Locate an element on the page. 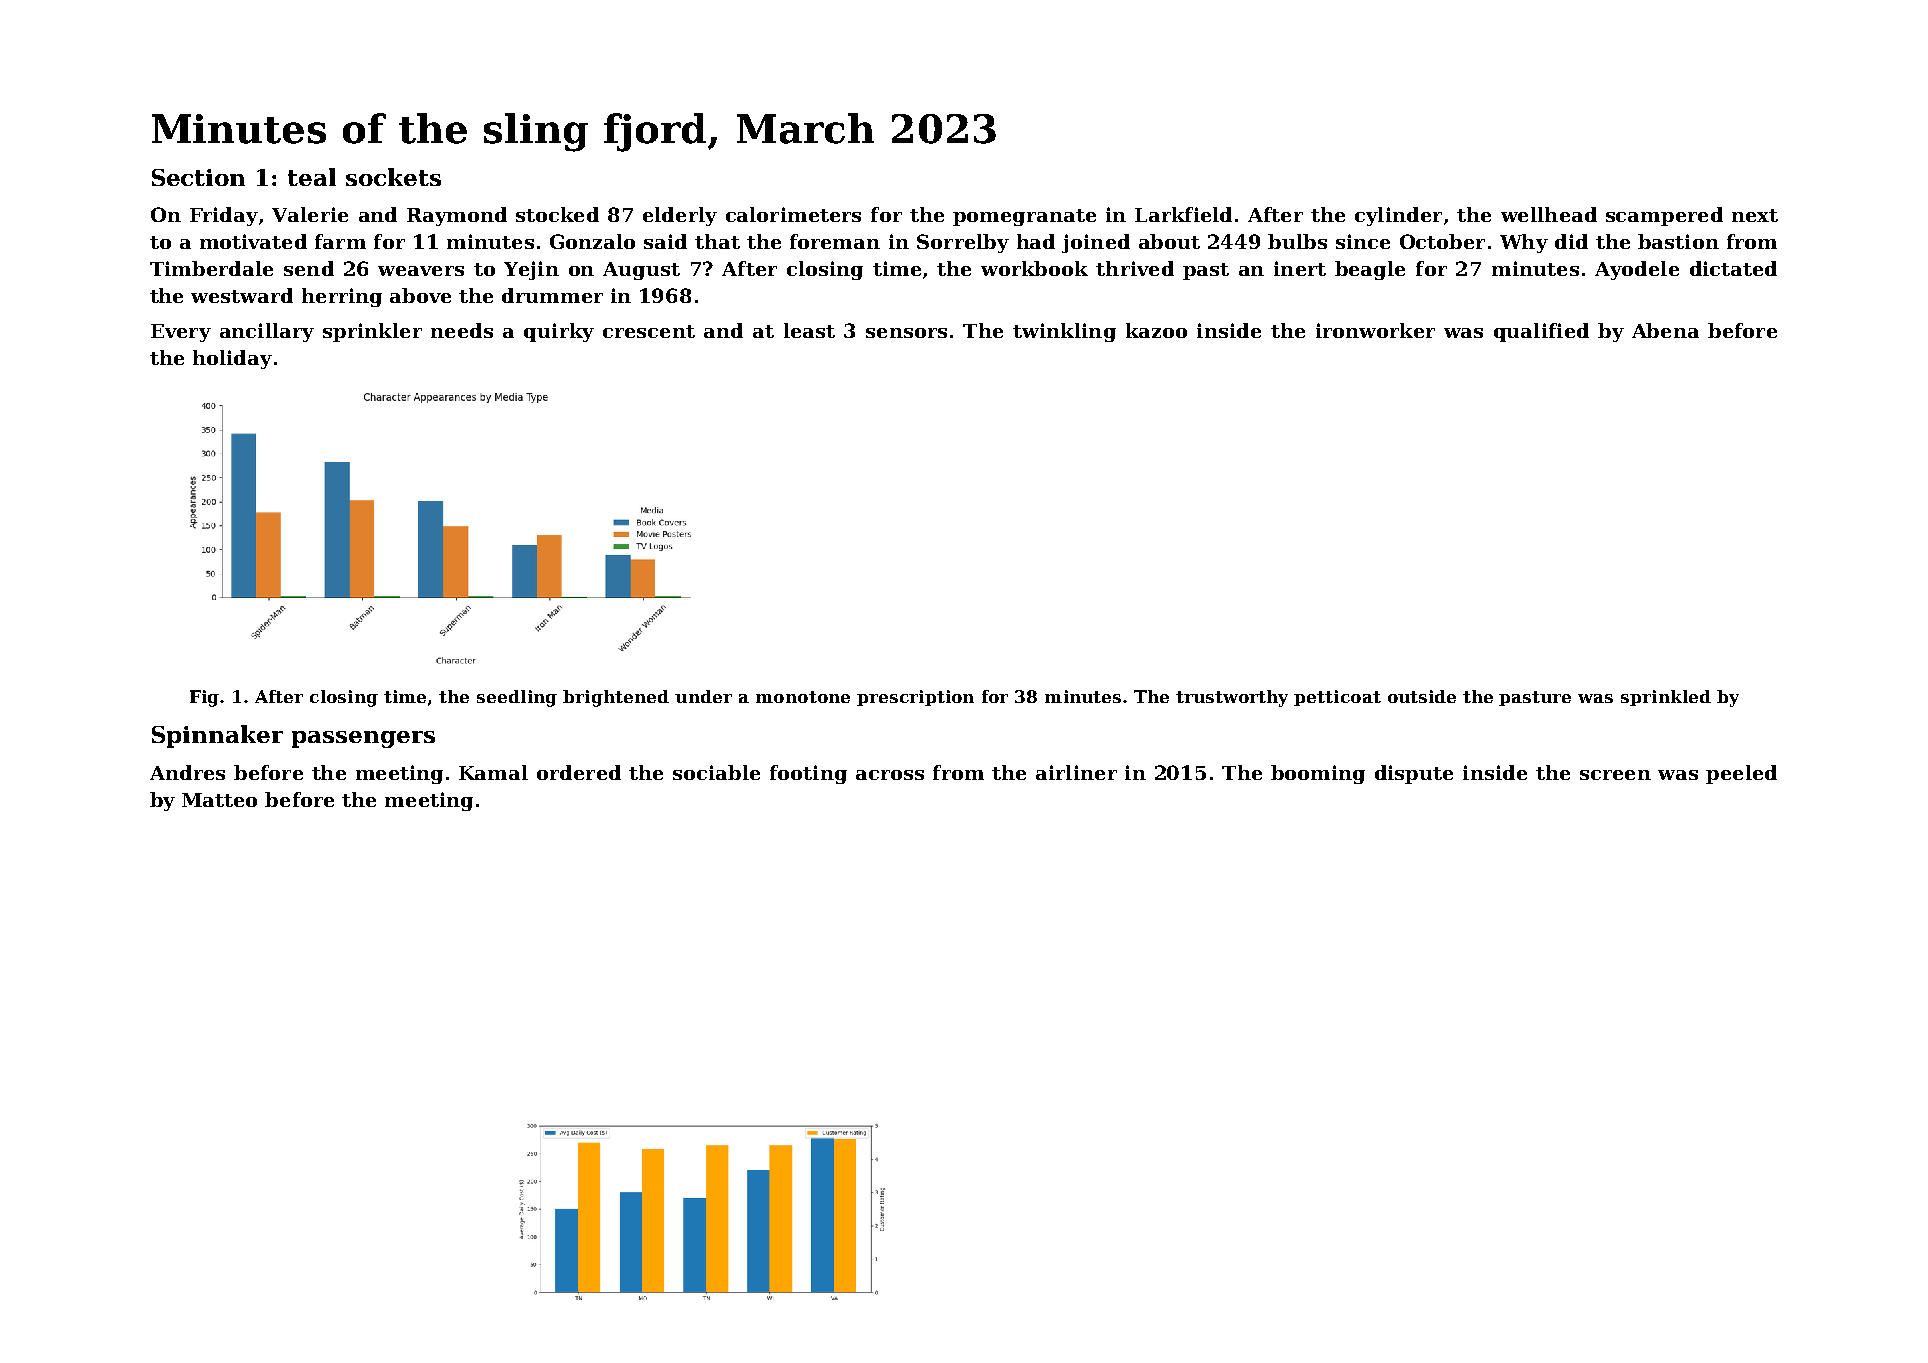 Image resolution: width=1928 pixels, height=1363 pixels. next is located at coordinates (1755, 215).
